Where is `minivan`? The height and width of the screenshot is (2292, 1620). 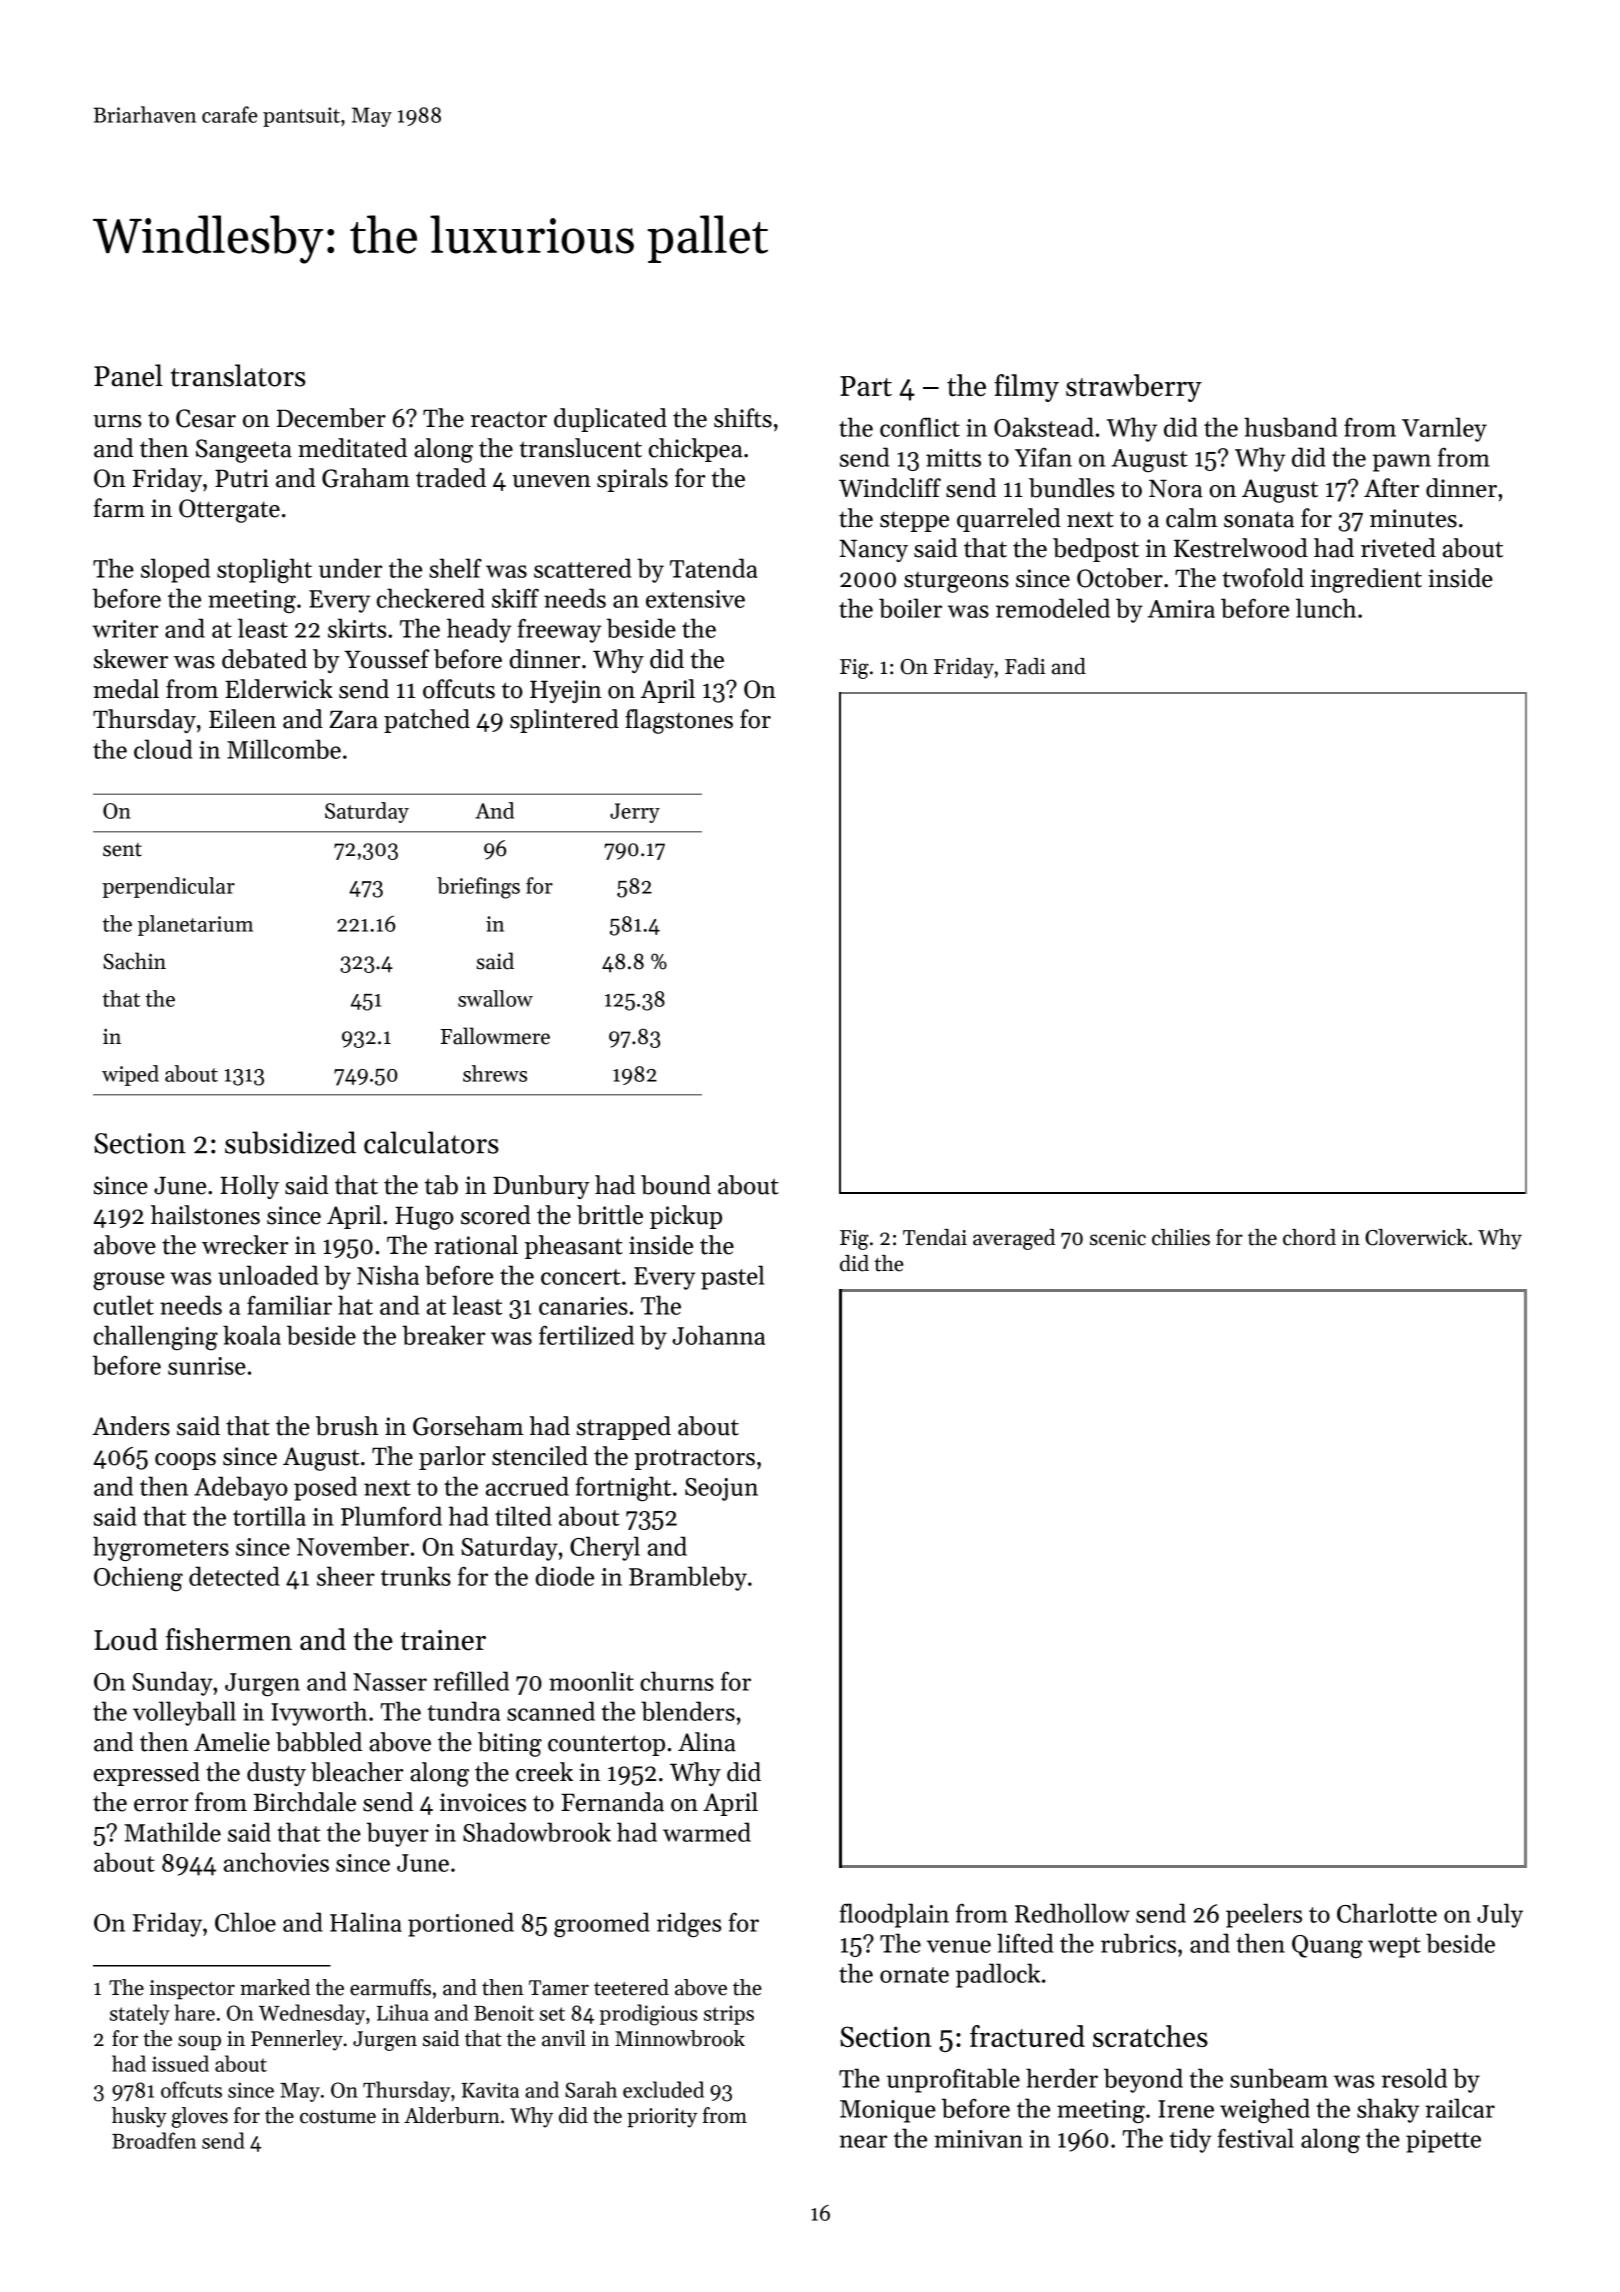 minivan is located at coordinates (978, 2139).
